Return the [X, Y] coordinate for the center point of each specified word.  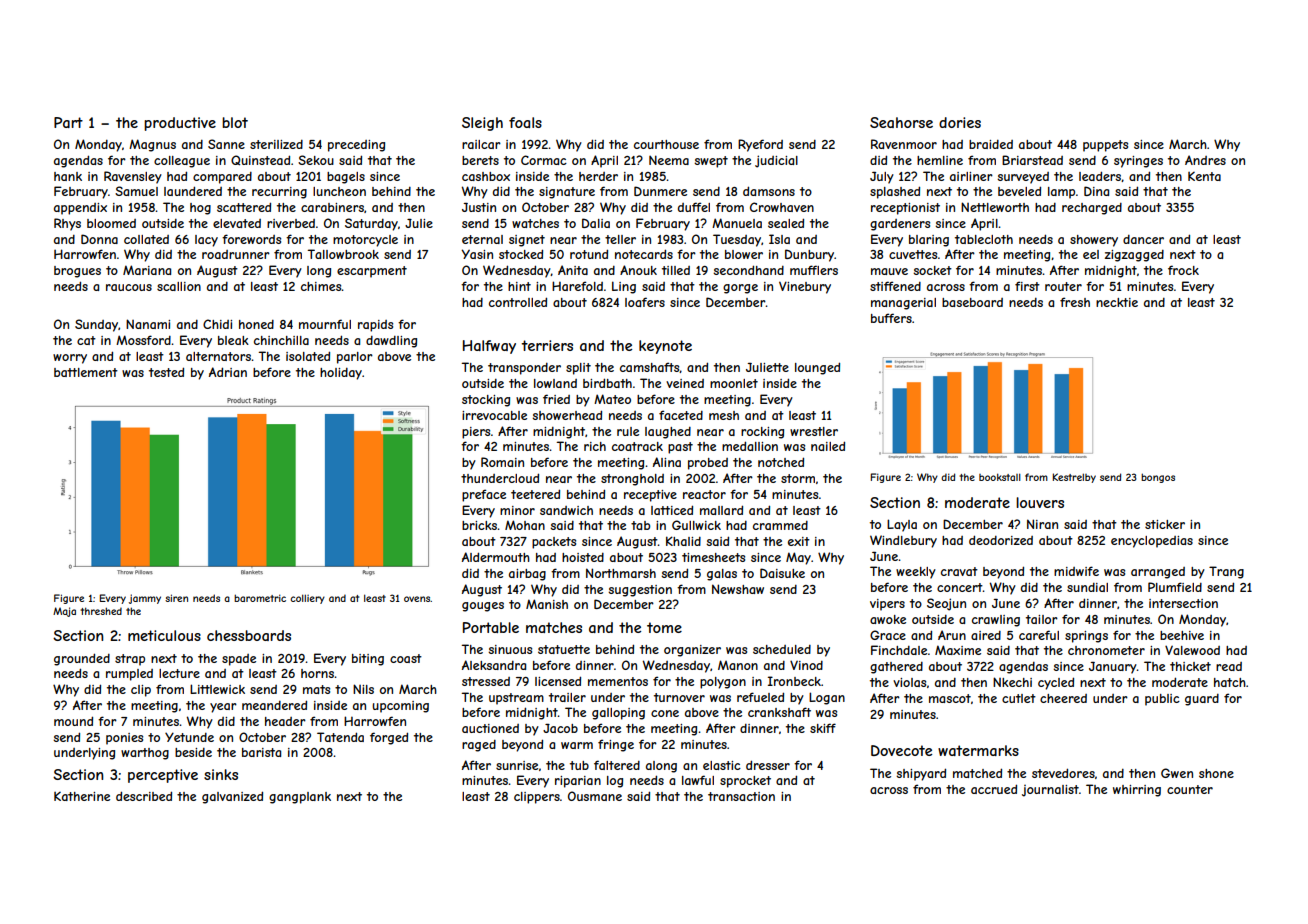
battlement [86, 372]
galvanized [232, 797]
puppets [1105, 146]
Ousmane [595, 796]
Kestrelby [1074, 478]
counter [1190, 789]
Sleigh [482, 124]
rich [595, 446]
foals [525, 122]
